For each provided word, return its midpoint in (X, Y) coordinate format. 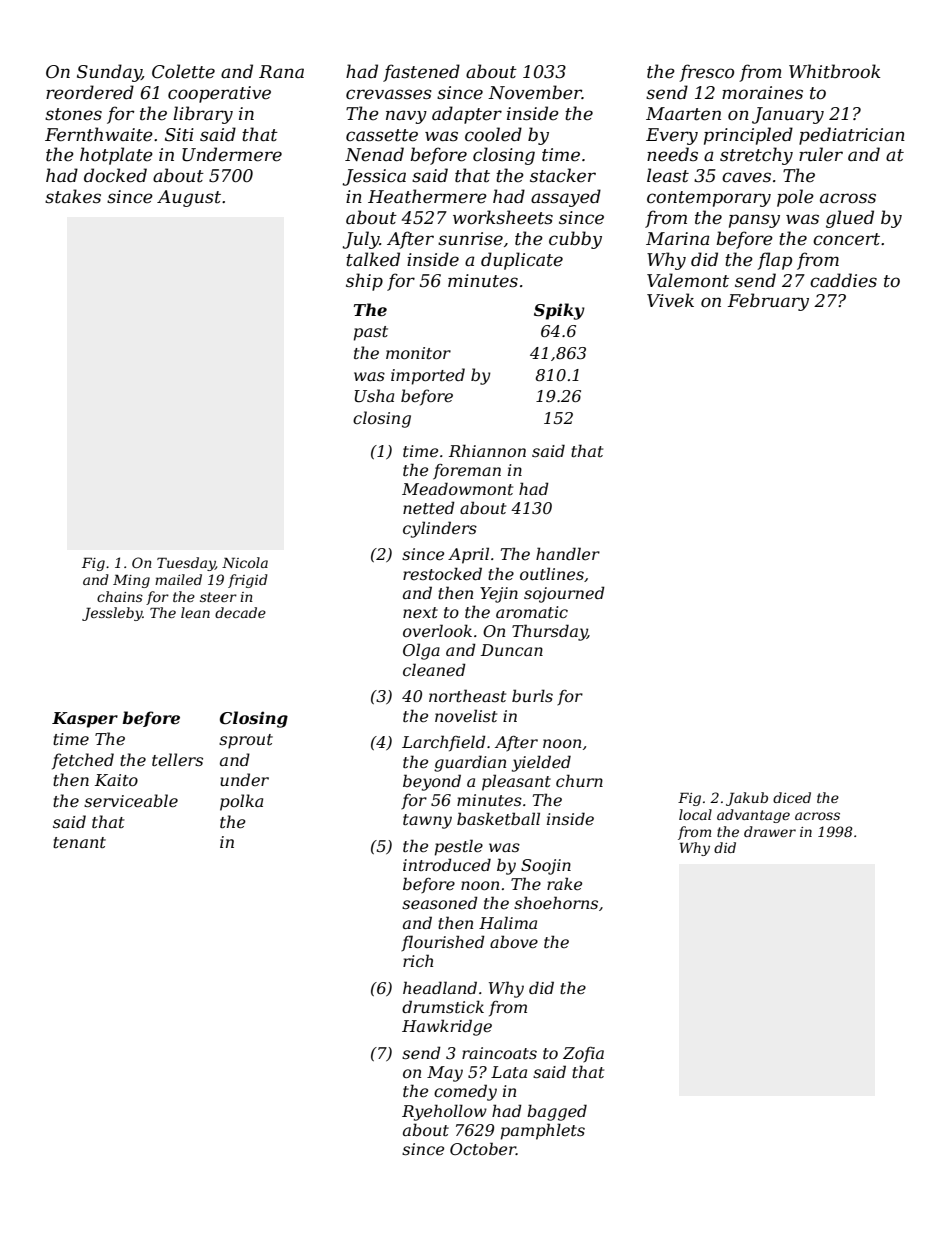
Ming (131, 581)
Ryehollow (444, 1112)
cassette (382, 135)
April (468, 555)
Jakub (747, 799)
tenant (79, 842)
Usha (374, 395)
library (203, 115)
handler (568, 553)
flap (774, 261)
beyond (432, 782)
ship (364, 282)
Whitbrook (835, 71)
